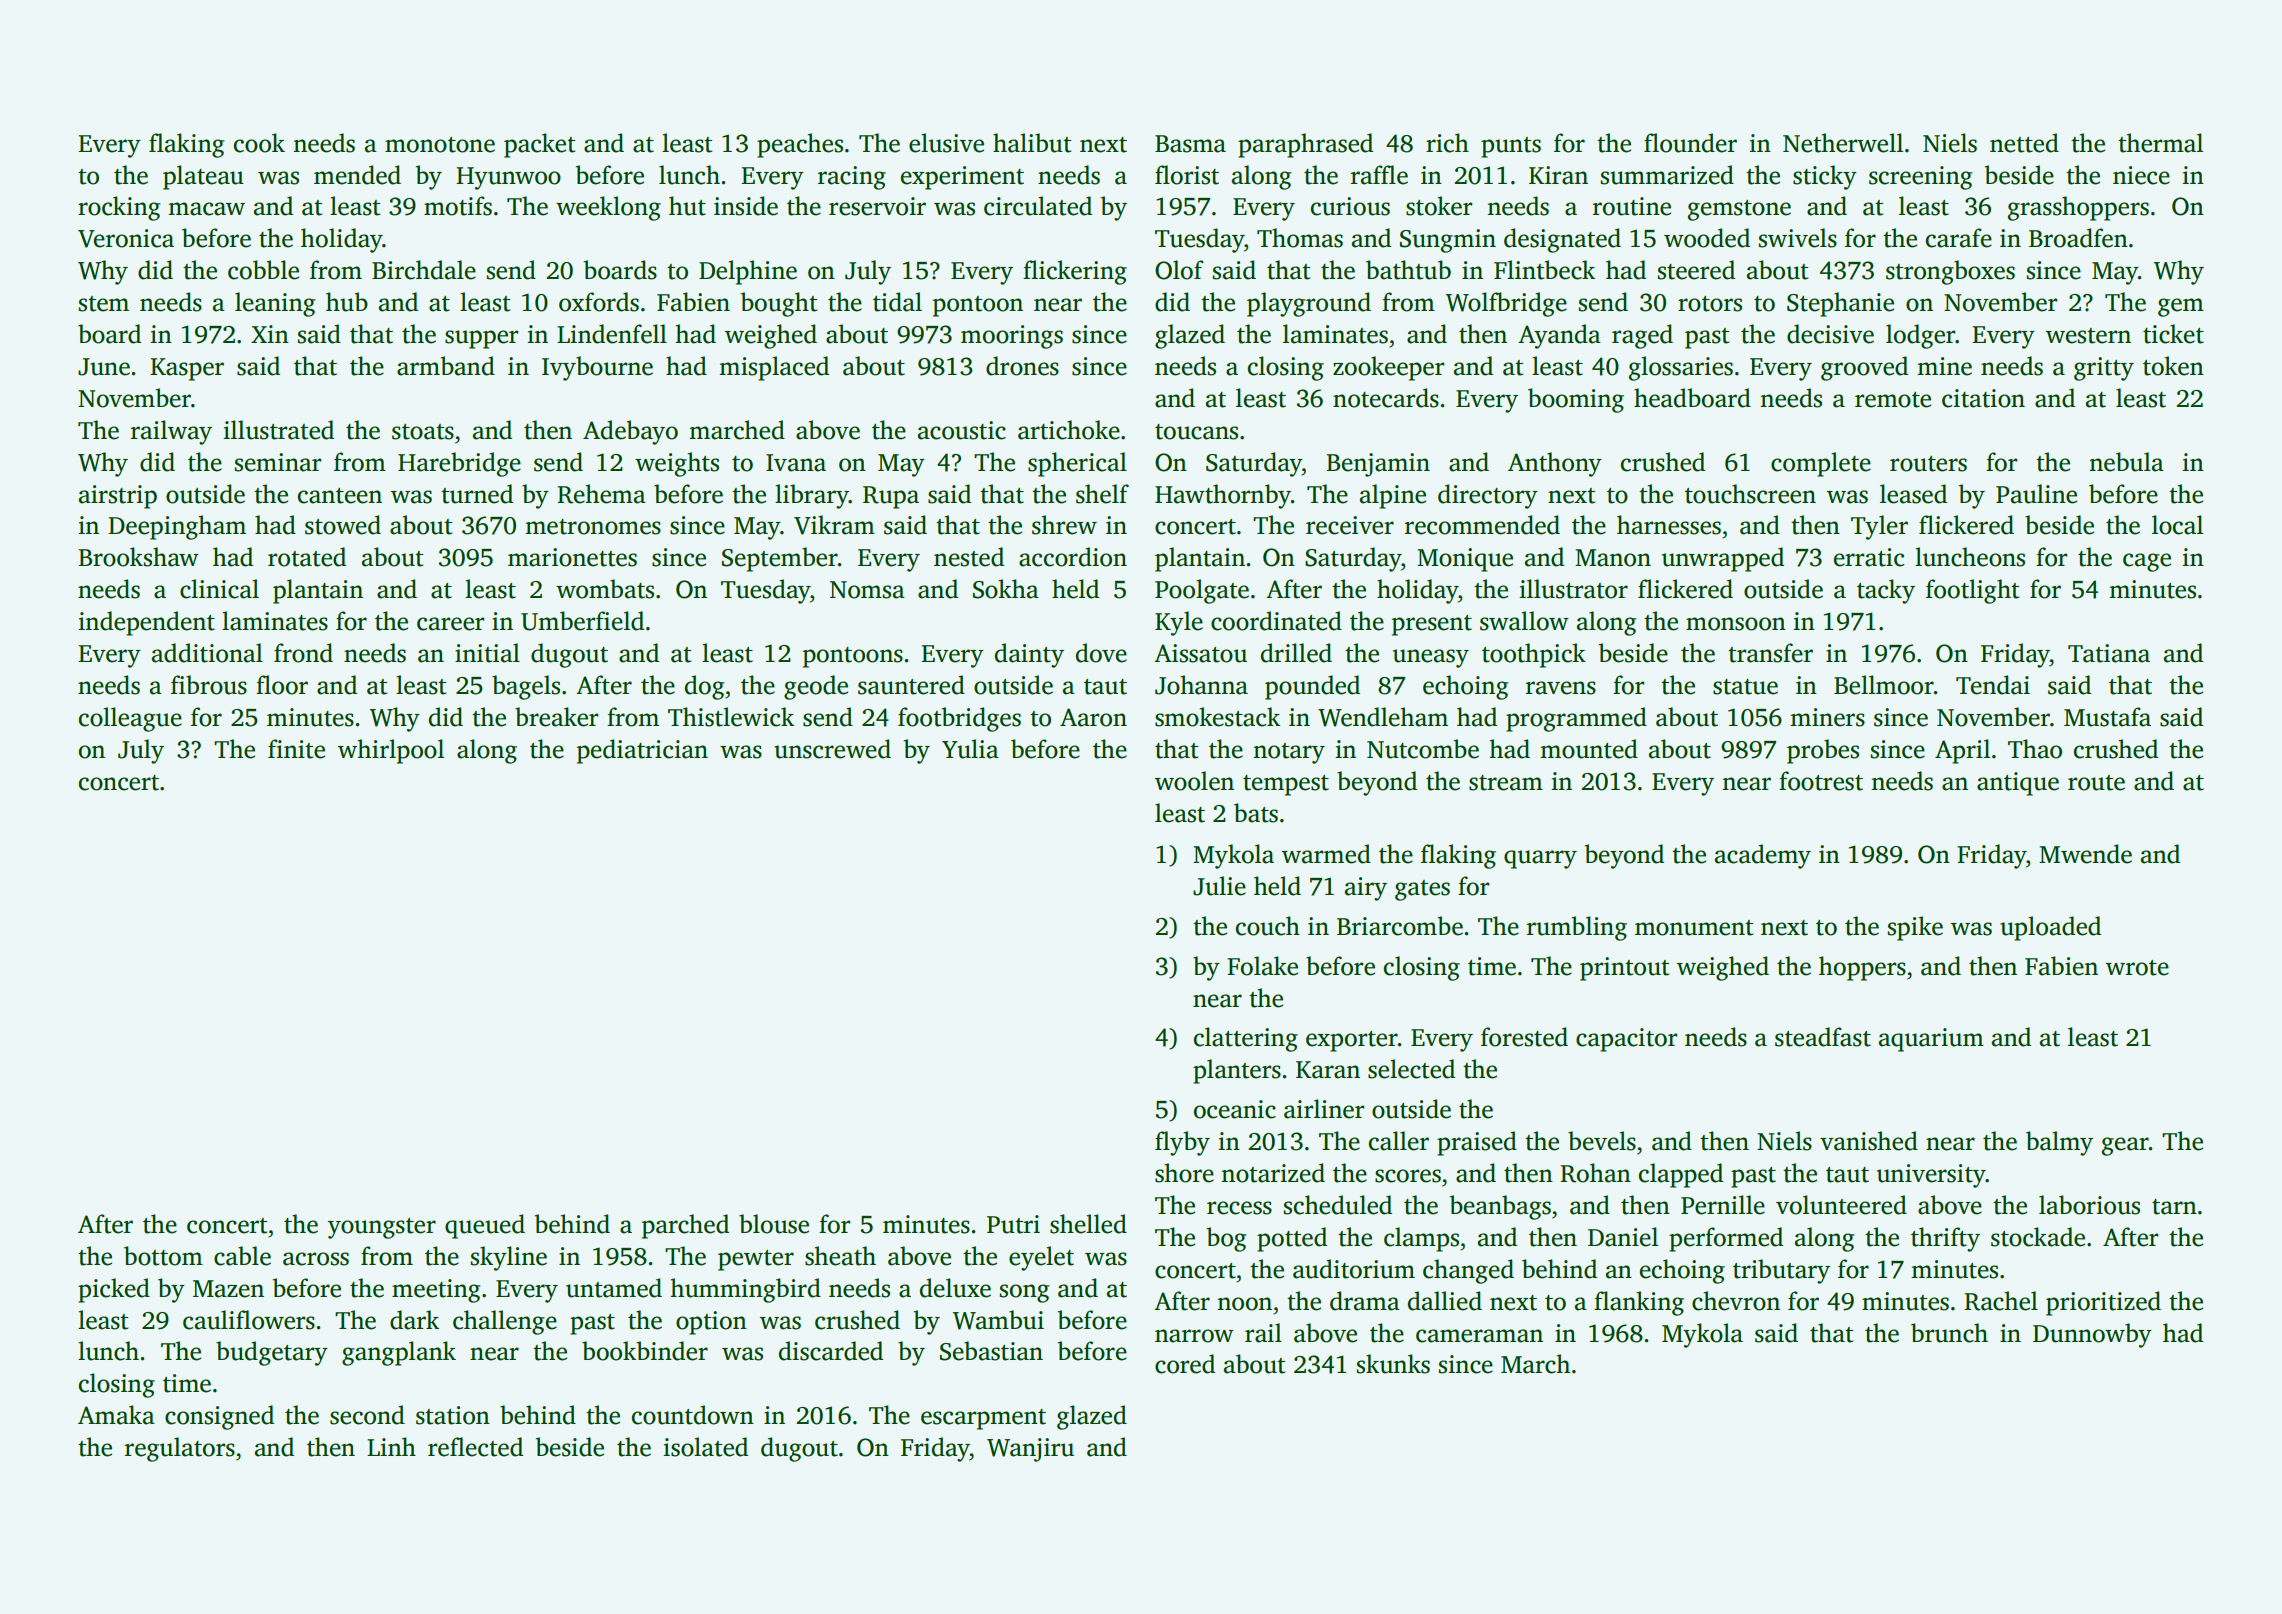  I want to click on Amaka, so click(116, 1415).
